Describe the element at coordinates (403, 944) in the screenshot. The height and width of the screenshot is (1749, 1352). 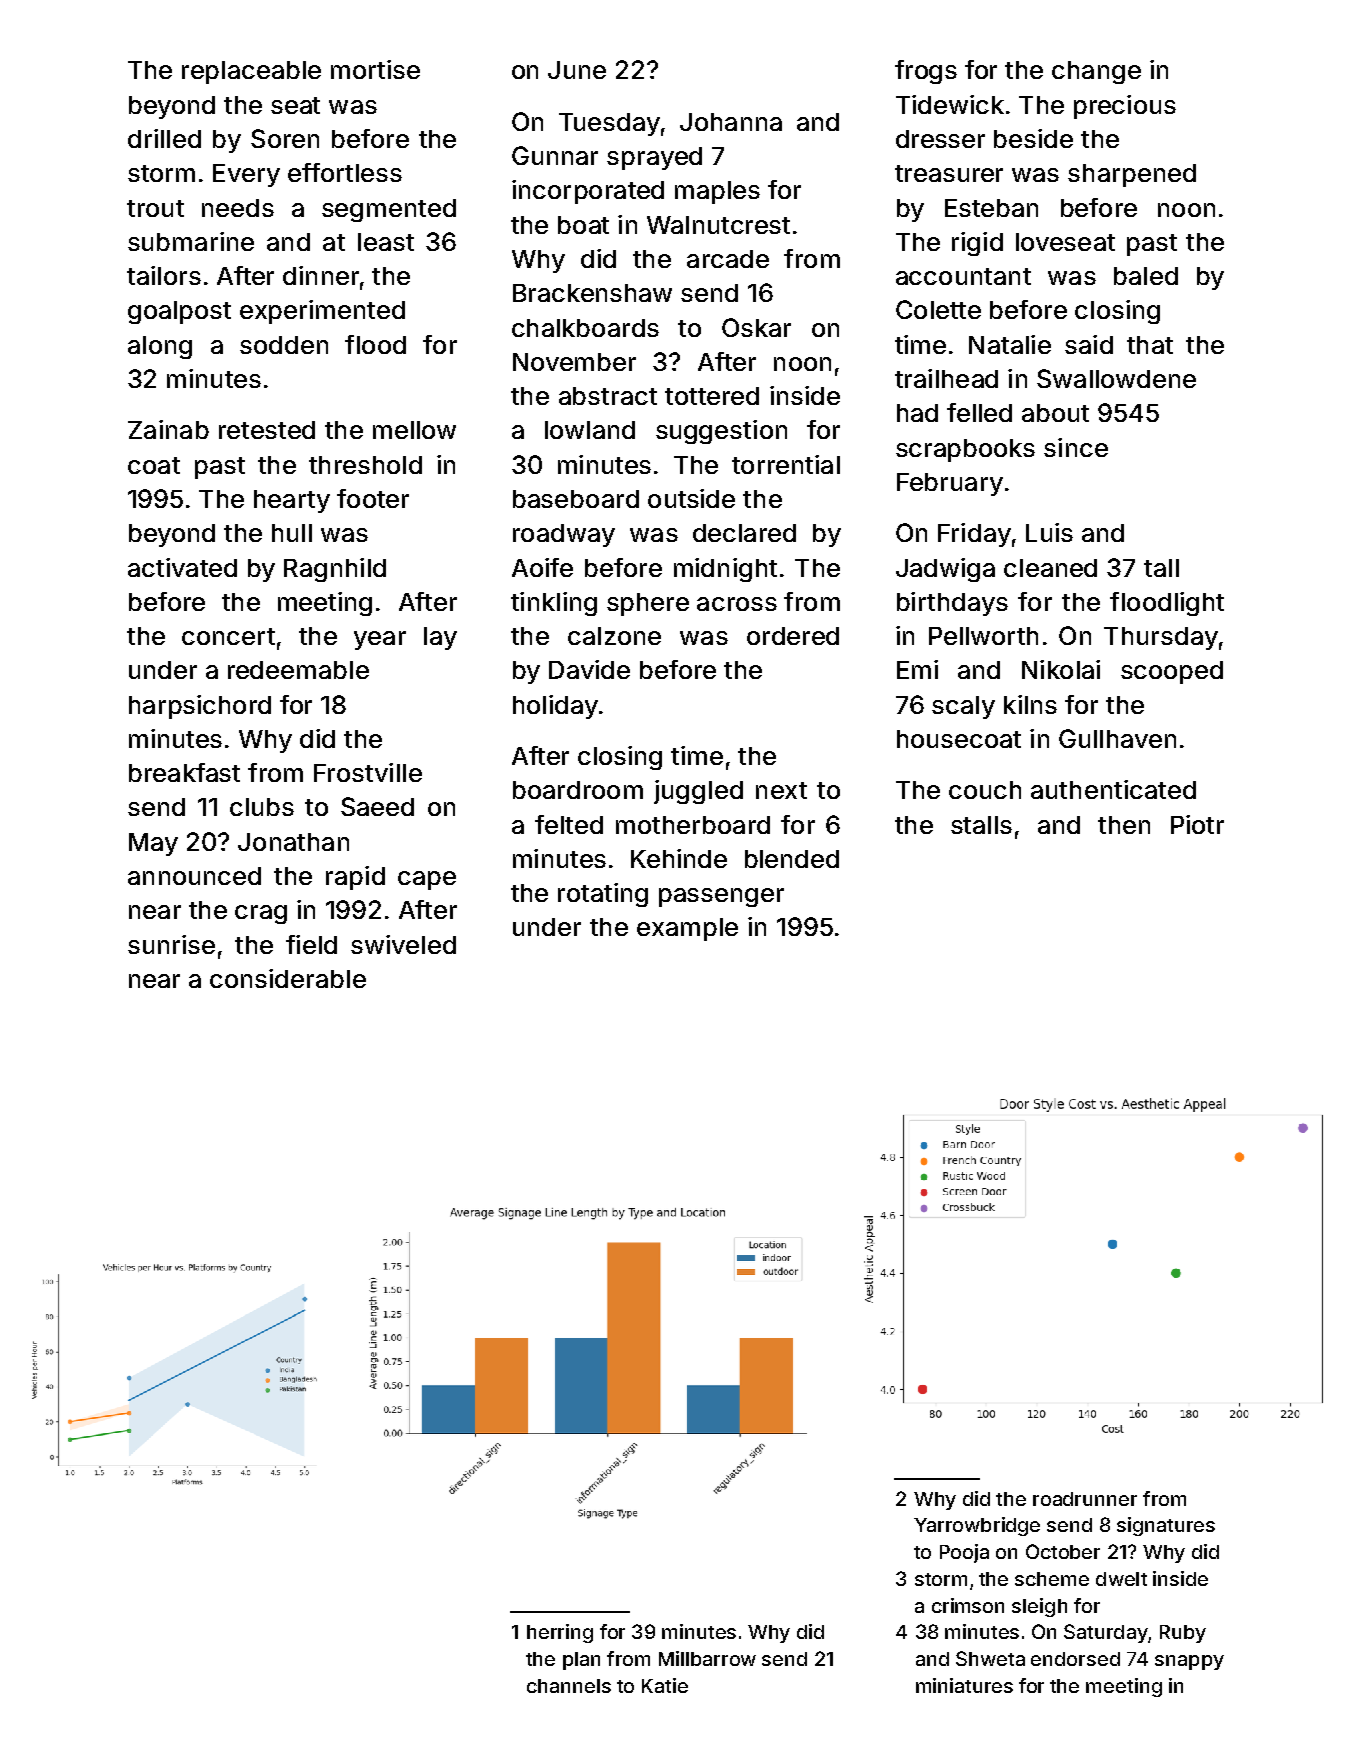
I see `swiveled` at that location.
